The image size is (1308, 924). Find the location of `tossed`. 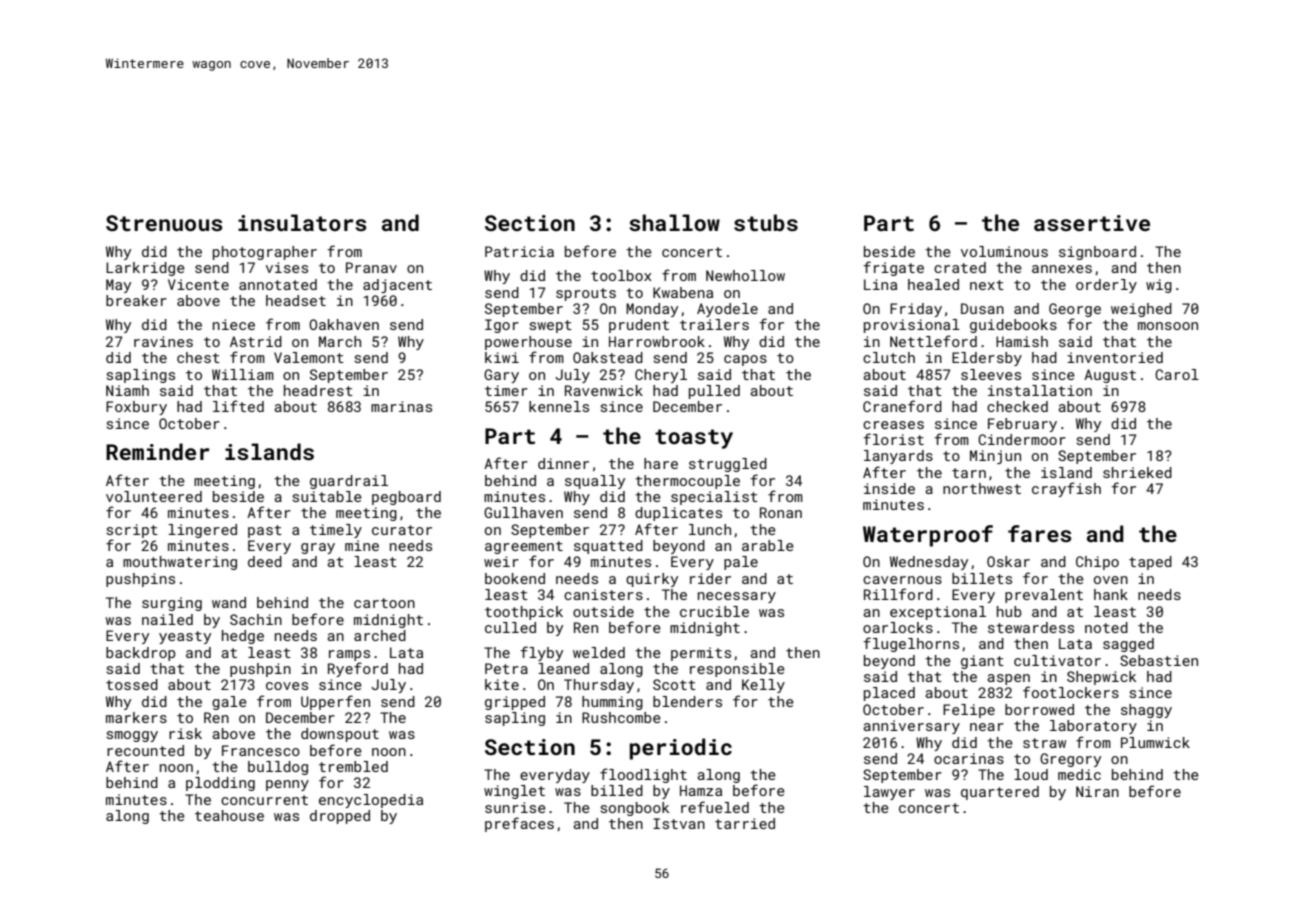

tossed is located at coordinates (132, 684).
